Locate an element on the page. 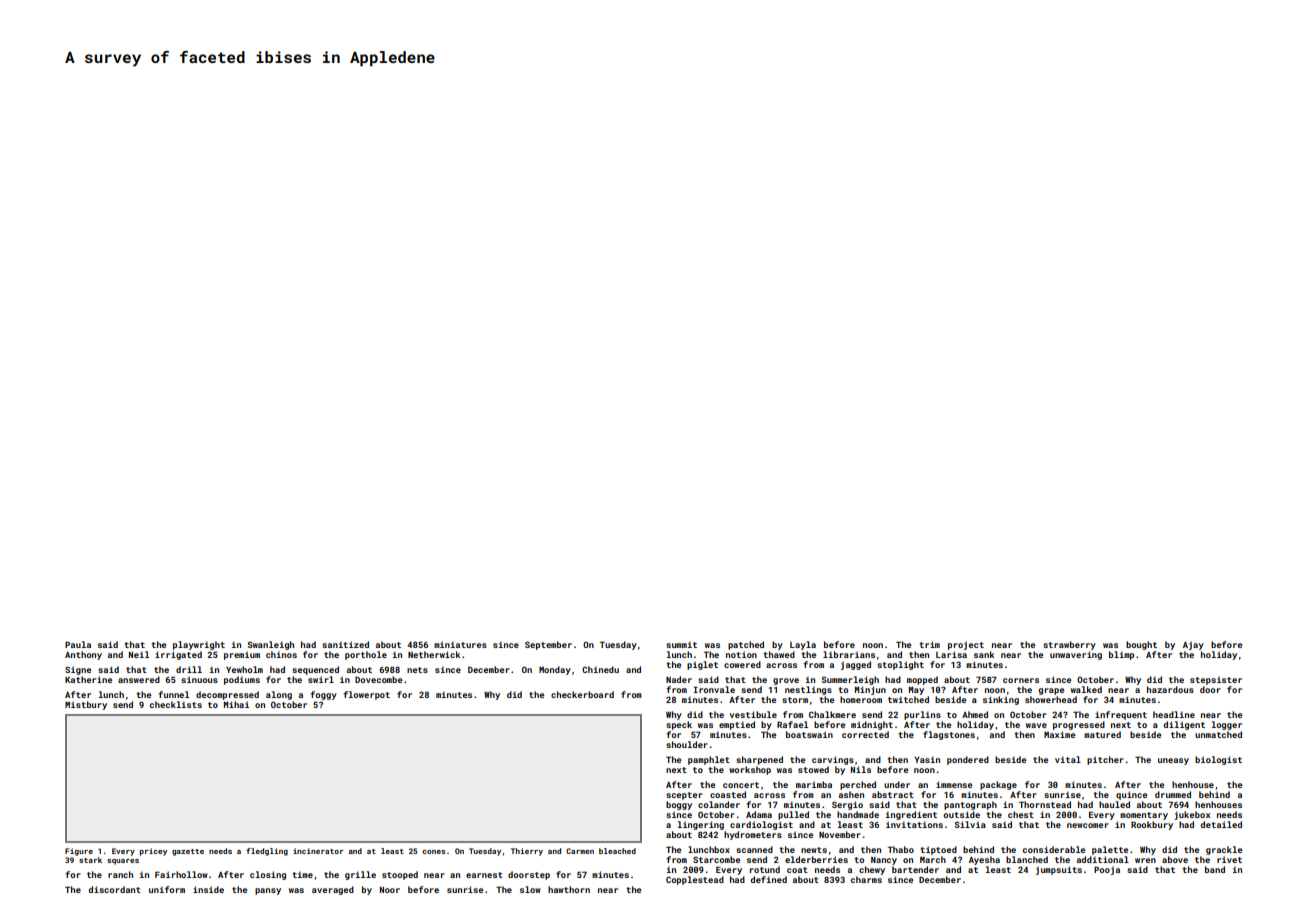 Image resolution: width=1308 pixels, height=924 pixels. Rookbury is located at coordinates (1152, 825).
